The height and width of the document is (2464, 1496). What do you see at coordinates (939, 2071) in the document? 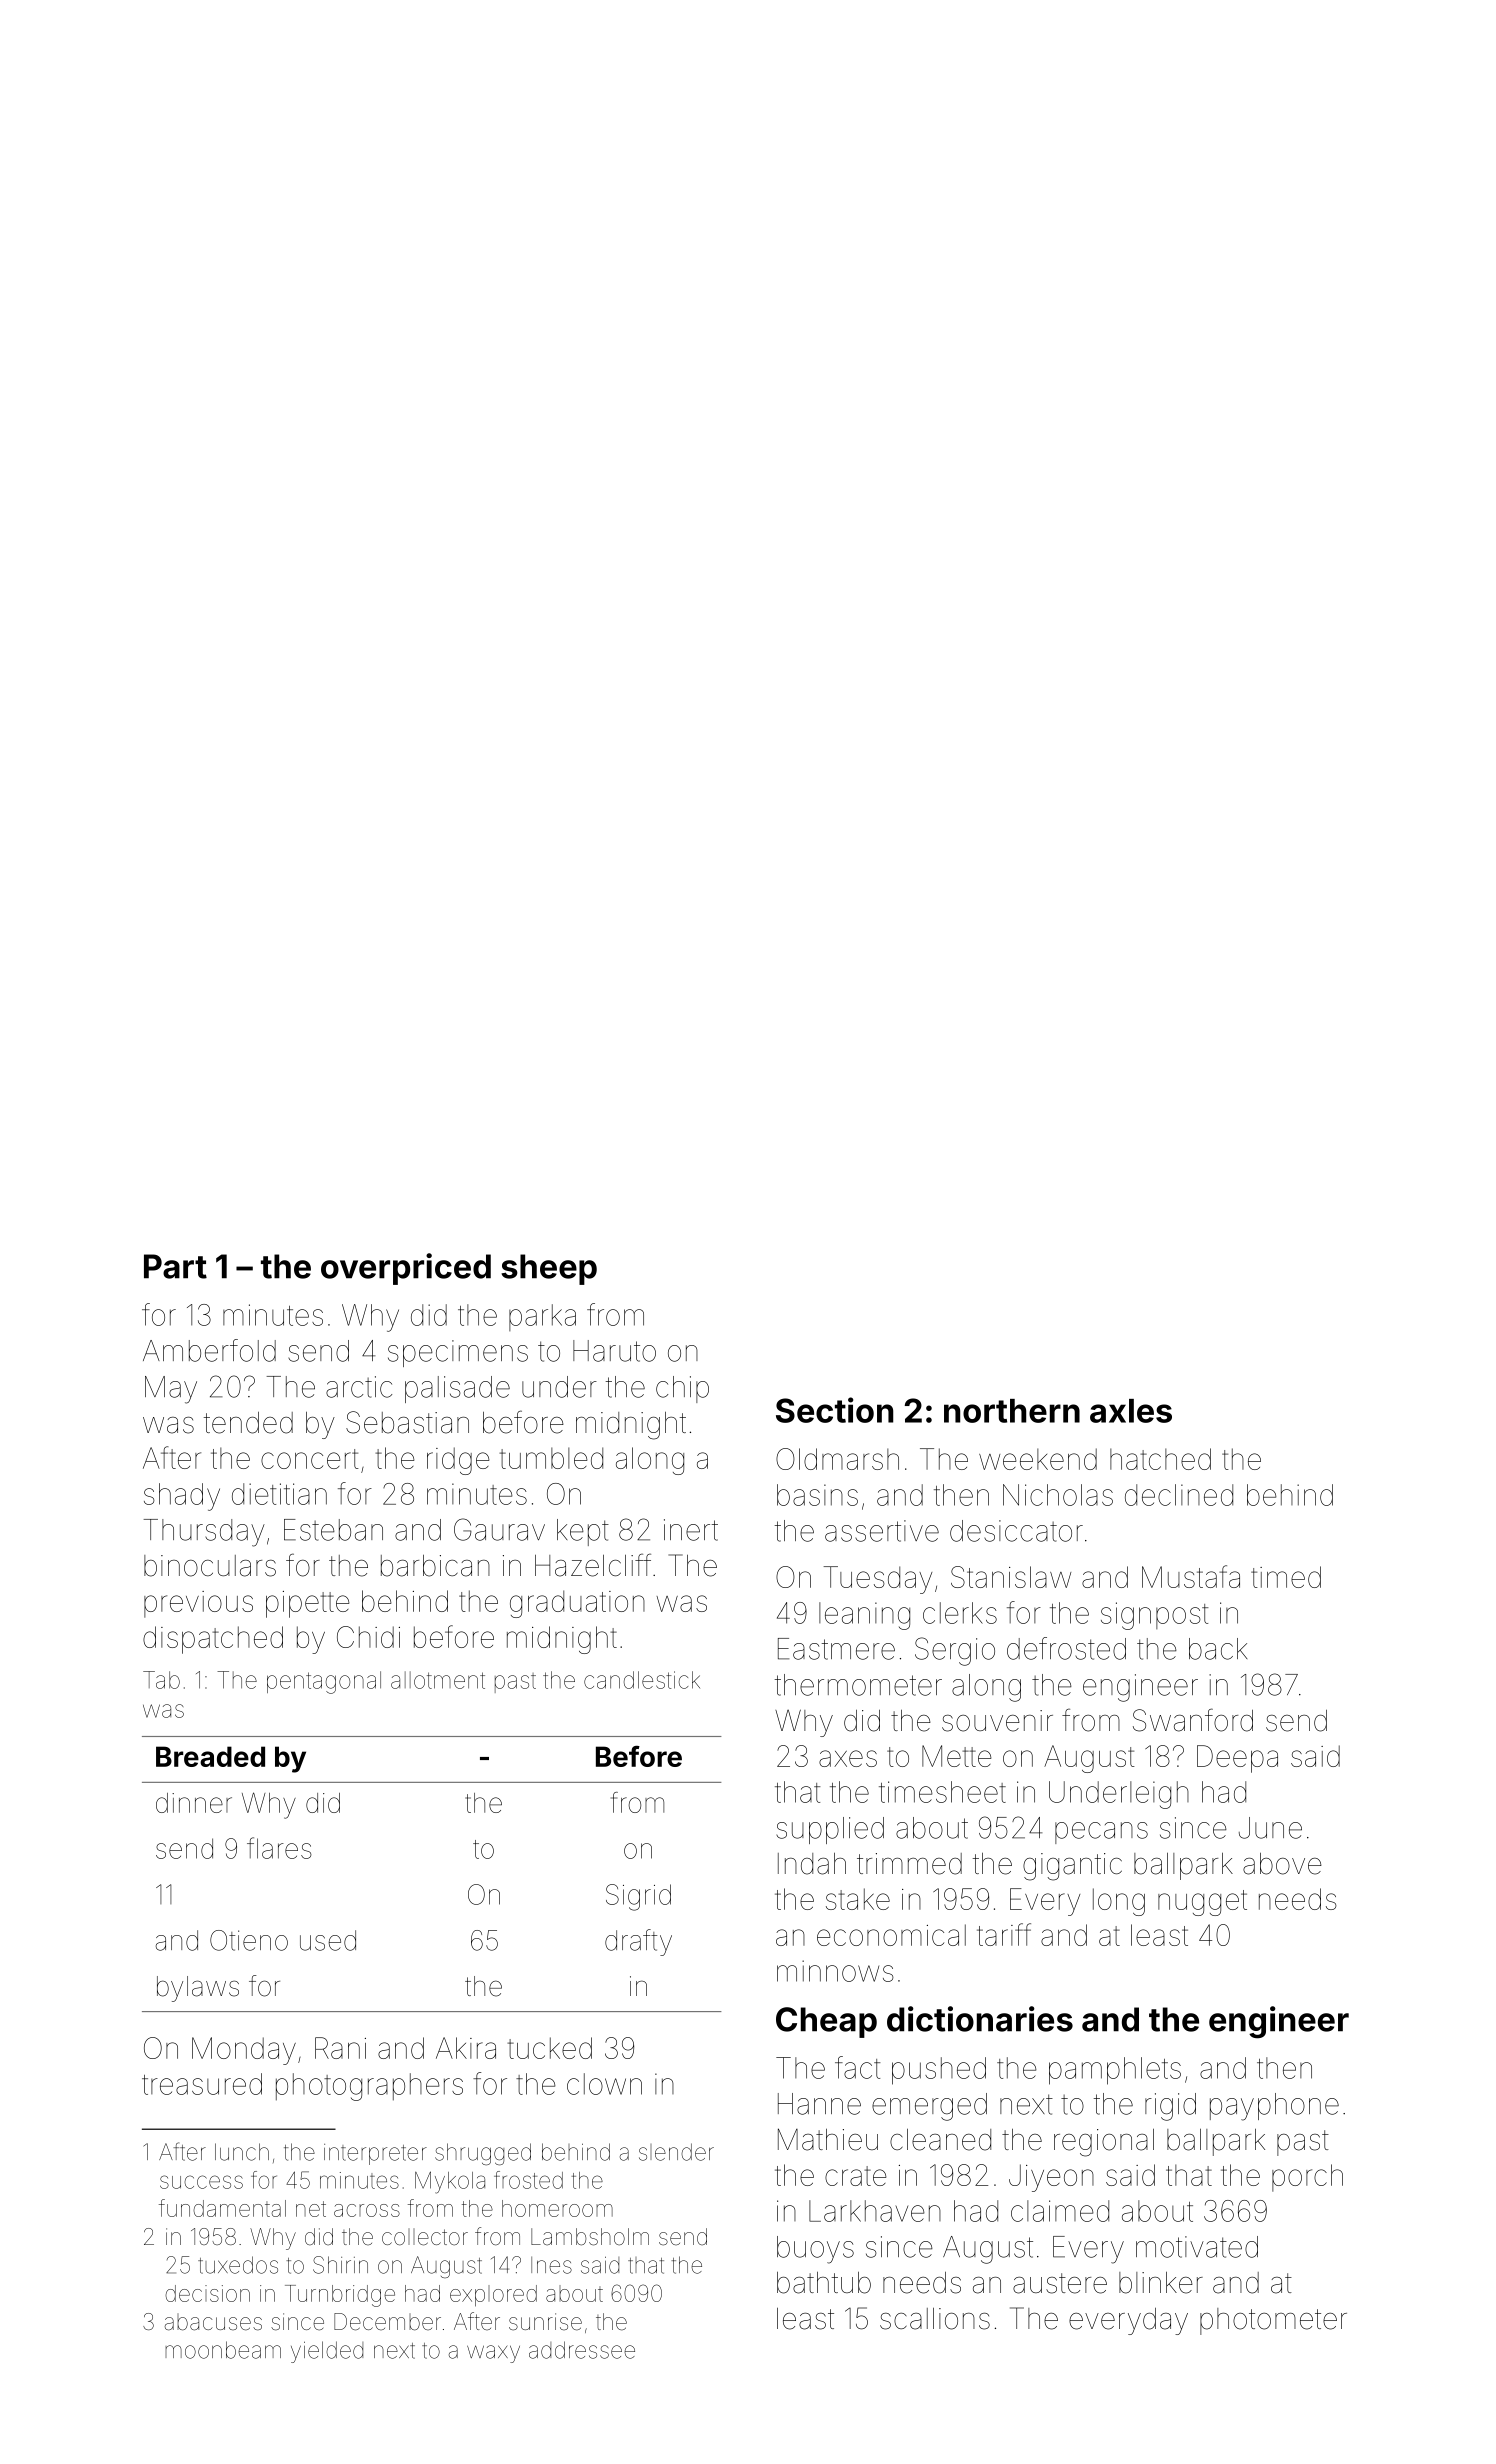
I see `pushed` at bounding box center [939, 2071].
